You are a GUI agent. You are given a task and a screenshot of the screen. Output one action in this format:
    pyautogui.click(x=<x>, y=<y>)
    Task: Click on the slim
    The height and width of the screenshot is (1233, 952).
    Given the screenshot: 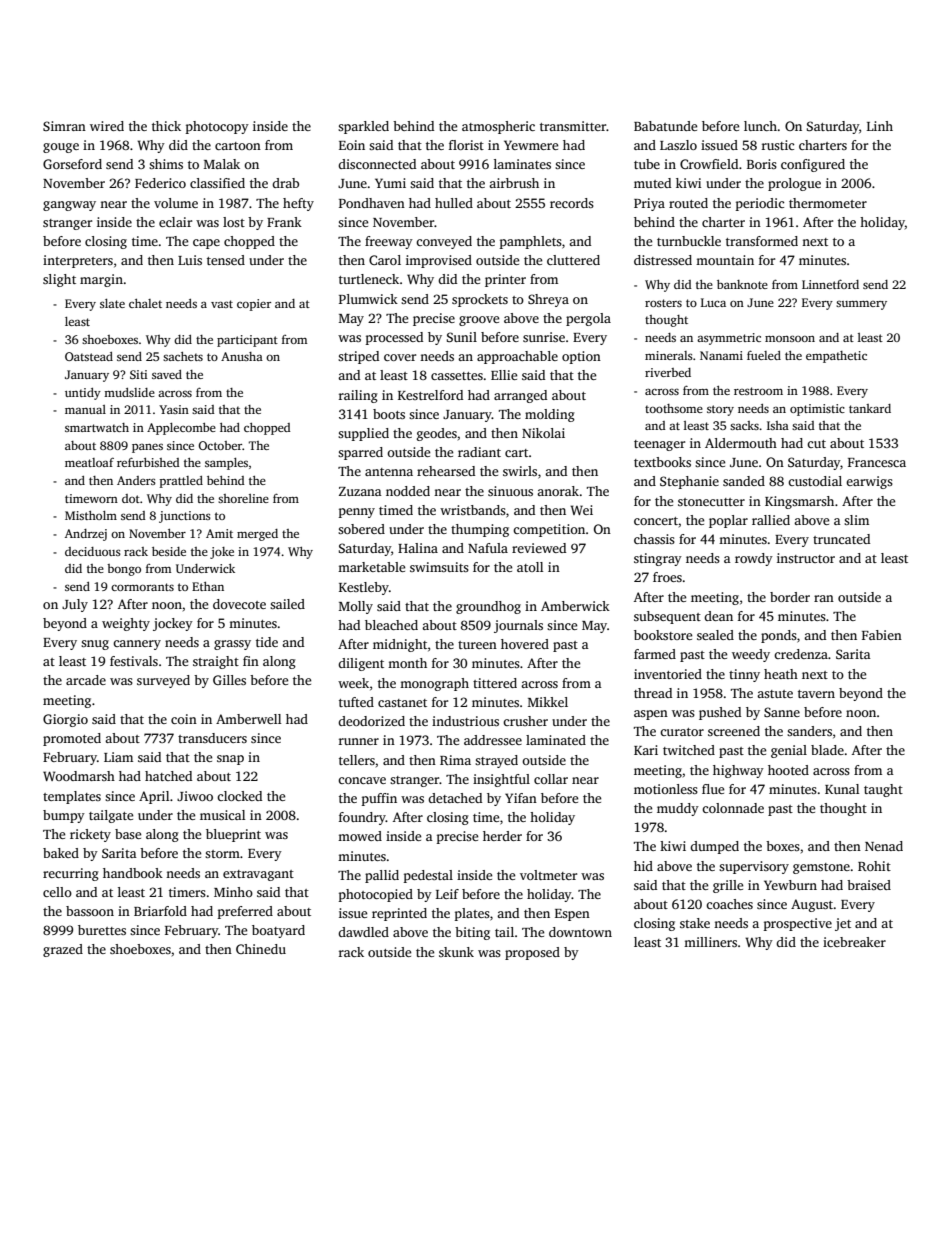 What is the action you would take?
    pyautogui.click(x=856, y=520)
